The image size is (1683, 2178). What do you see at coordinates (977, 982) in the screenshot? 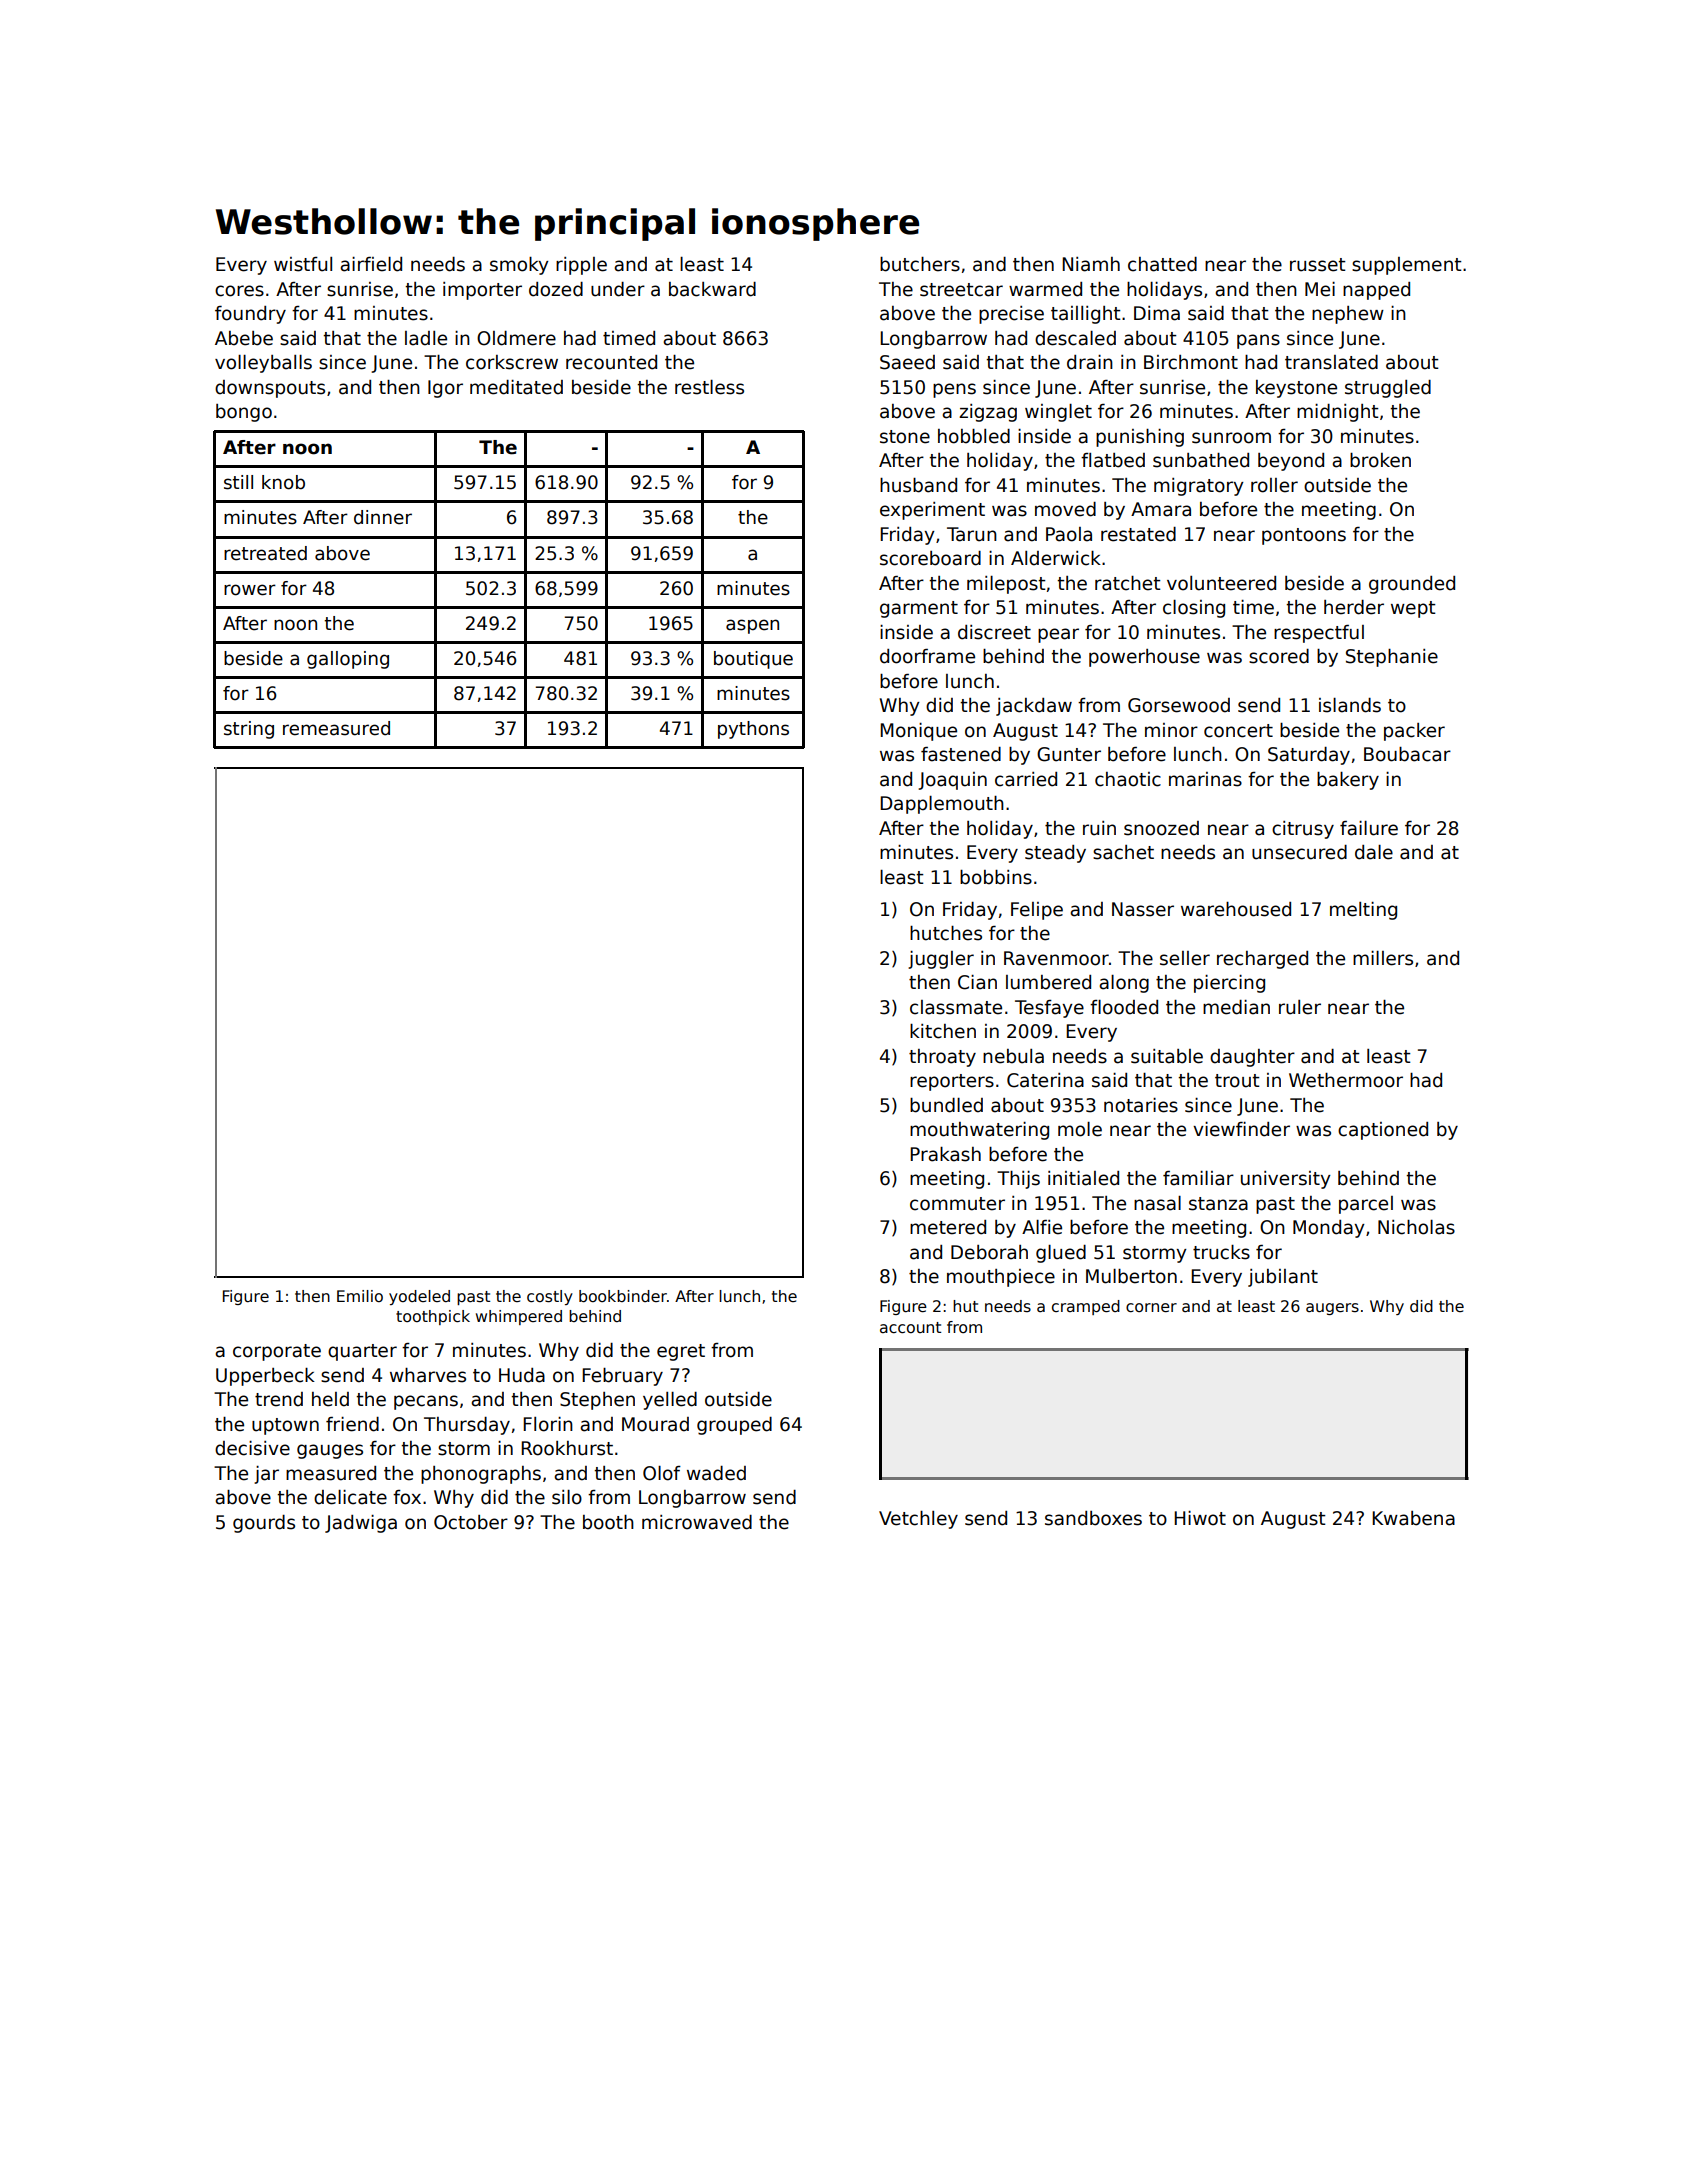
I see `Cian` at bounding box center [977, 982].
